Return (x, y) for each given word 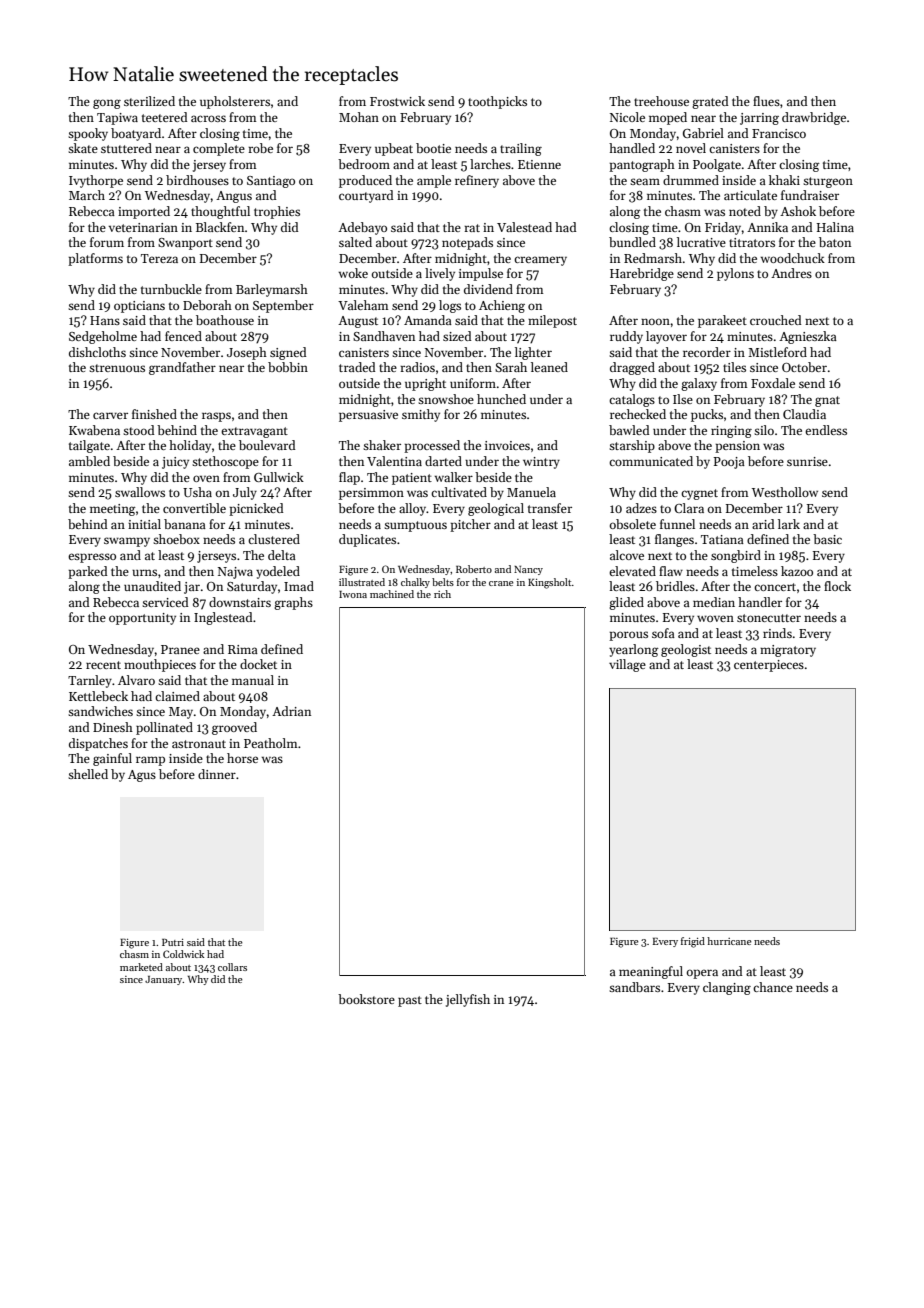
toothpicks (497, 102)
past (410, 1001)
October (804, 367)
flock (837, 586)
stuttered (126, 148)
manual (253, 680)
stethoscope (225, 462)
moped (668, 118)
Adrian (291, 711)
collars (232, 967)
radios (417, 367)
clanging (727, 988)
